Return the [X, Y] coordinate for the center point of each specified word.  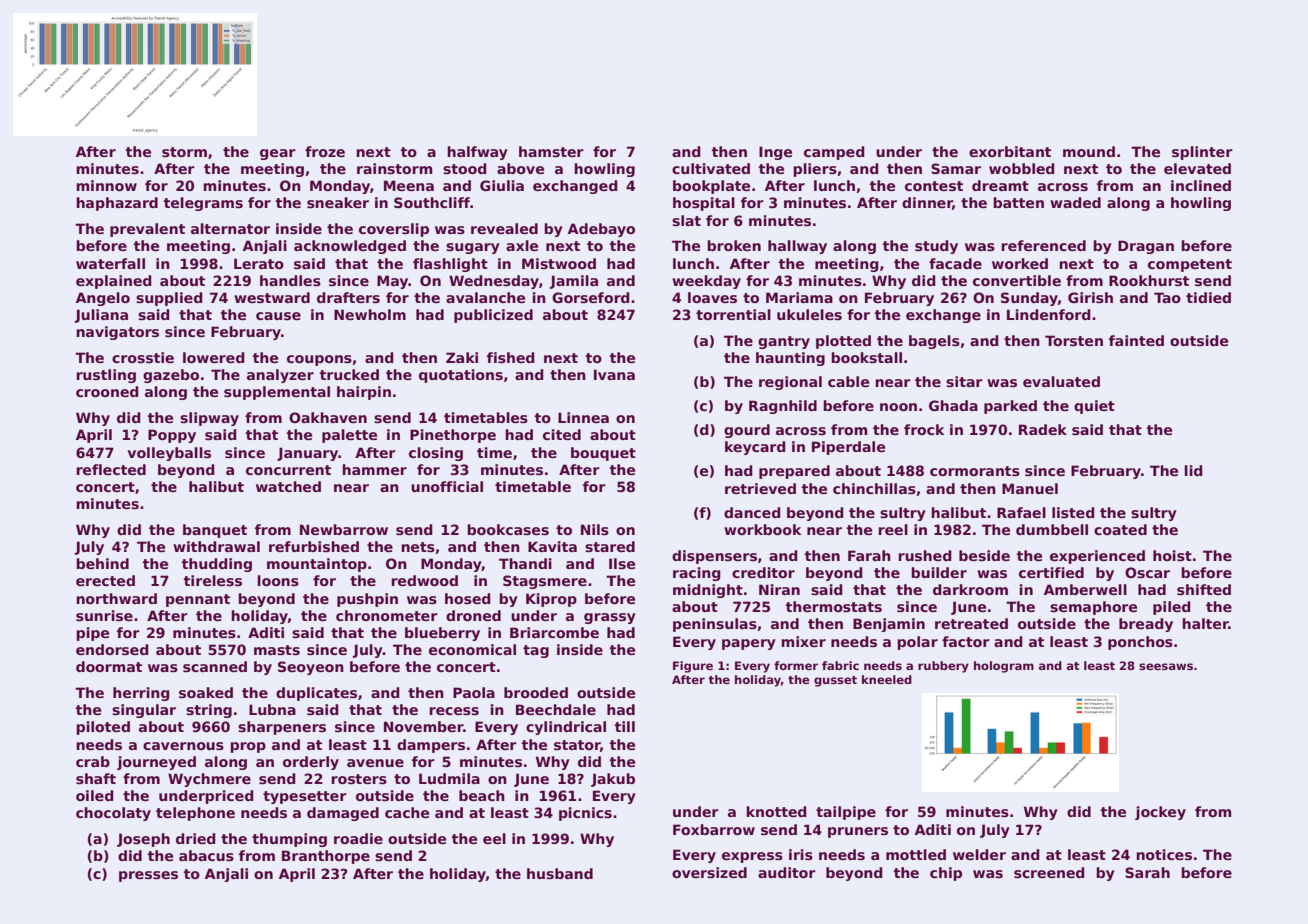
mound [1089, 151]
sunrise [104, 615]
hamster [551, 151]
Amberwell [1085, 589]
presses [148, 876]
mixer [803, 641]
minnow [106, 185]
